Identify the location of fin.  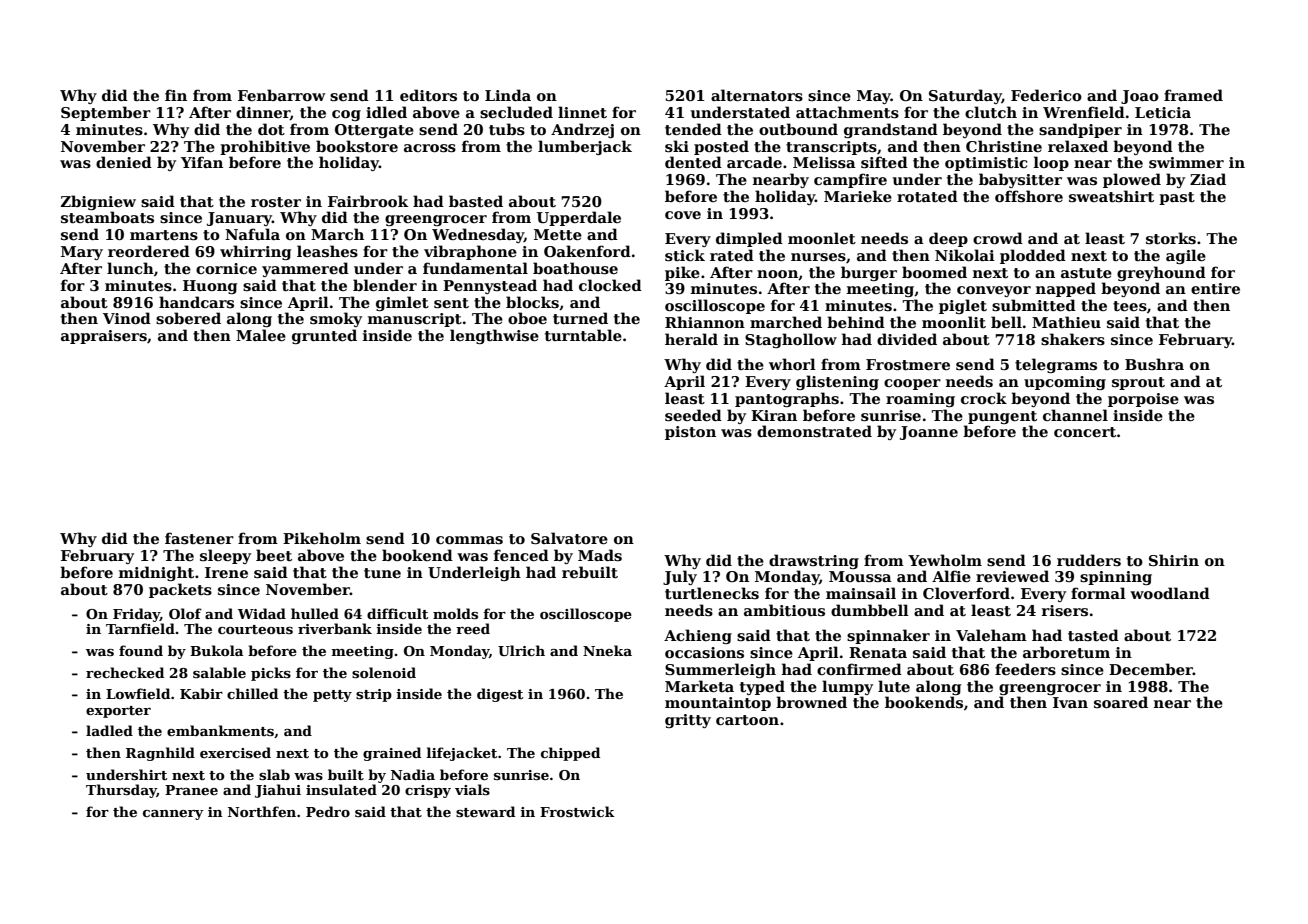
(176, 95).
